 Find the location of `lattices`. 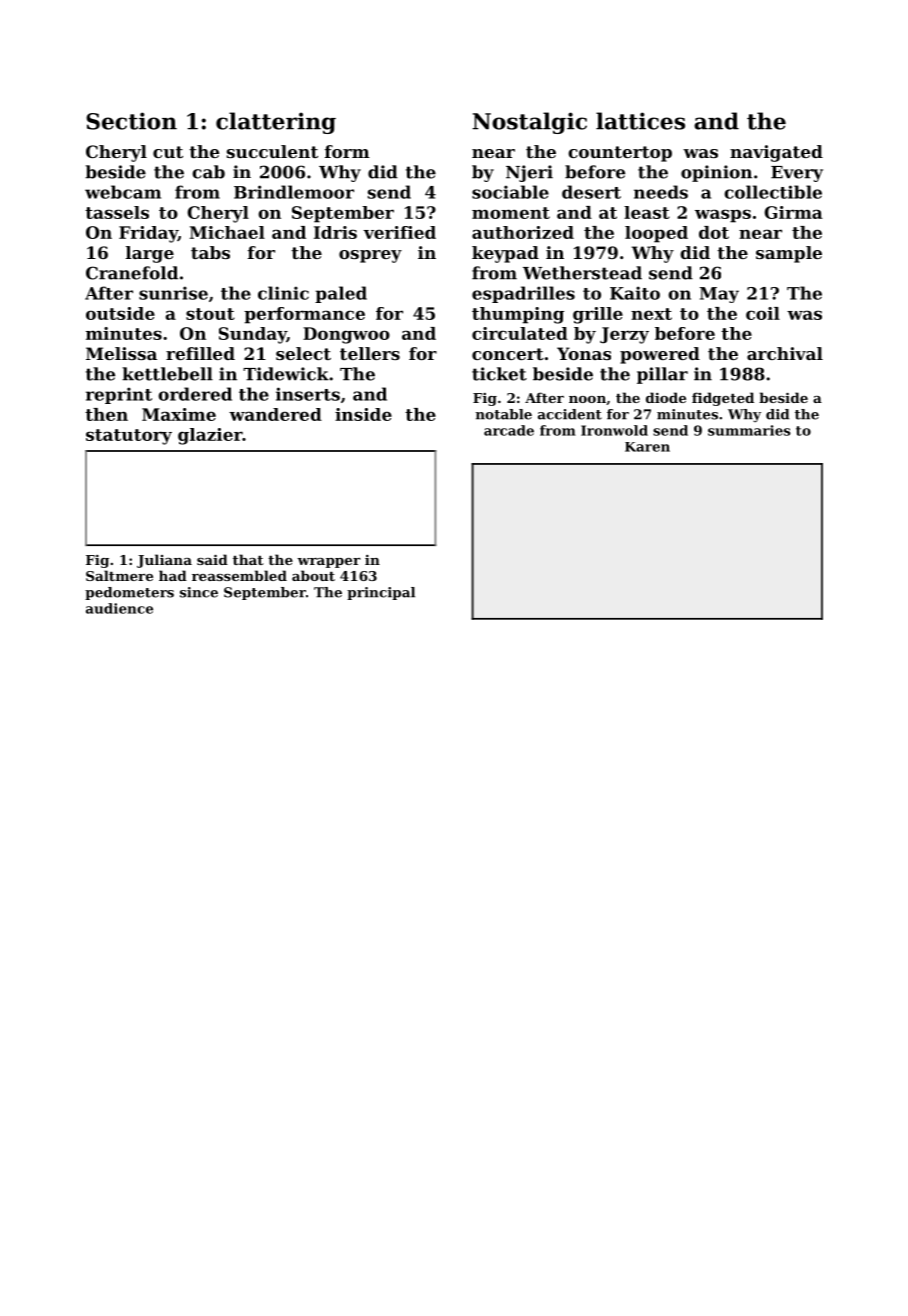

lattices is located at coordinates (640, 121).
